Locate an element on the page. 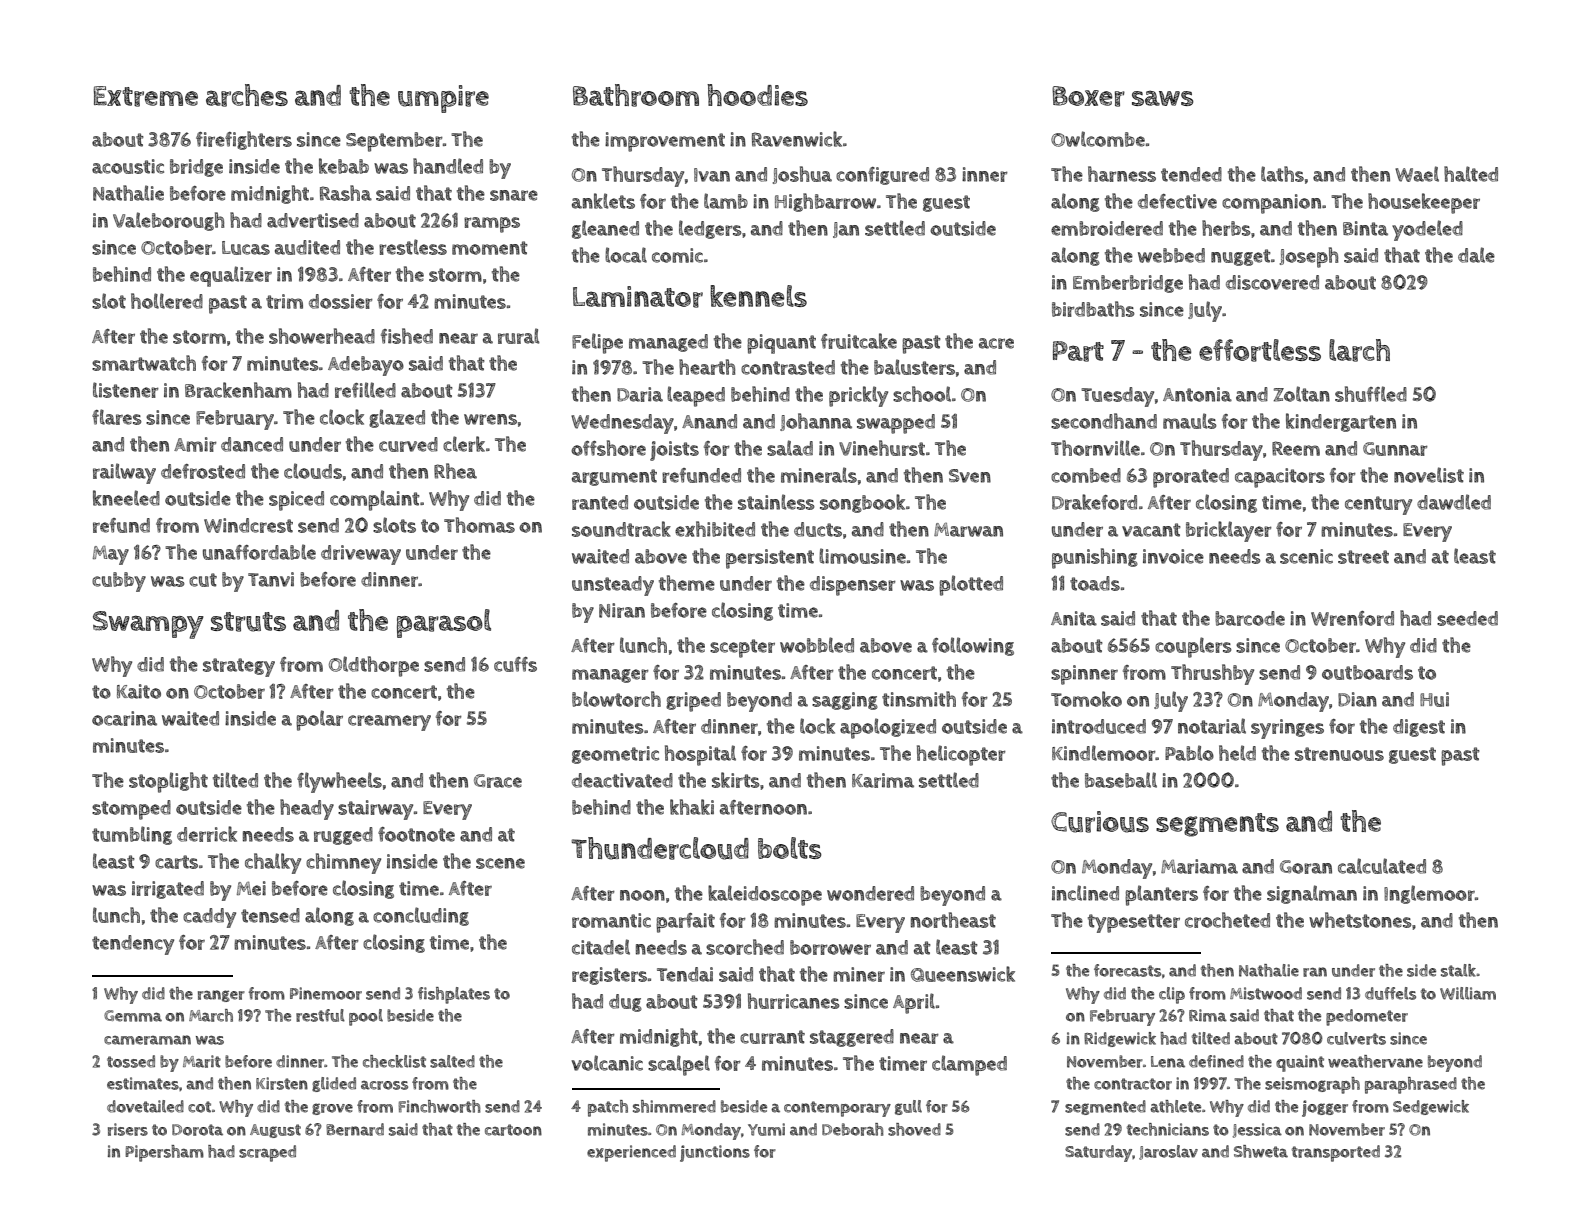  following is located at coordinates (973, 646).
